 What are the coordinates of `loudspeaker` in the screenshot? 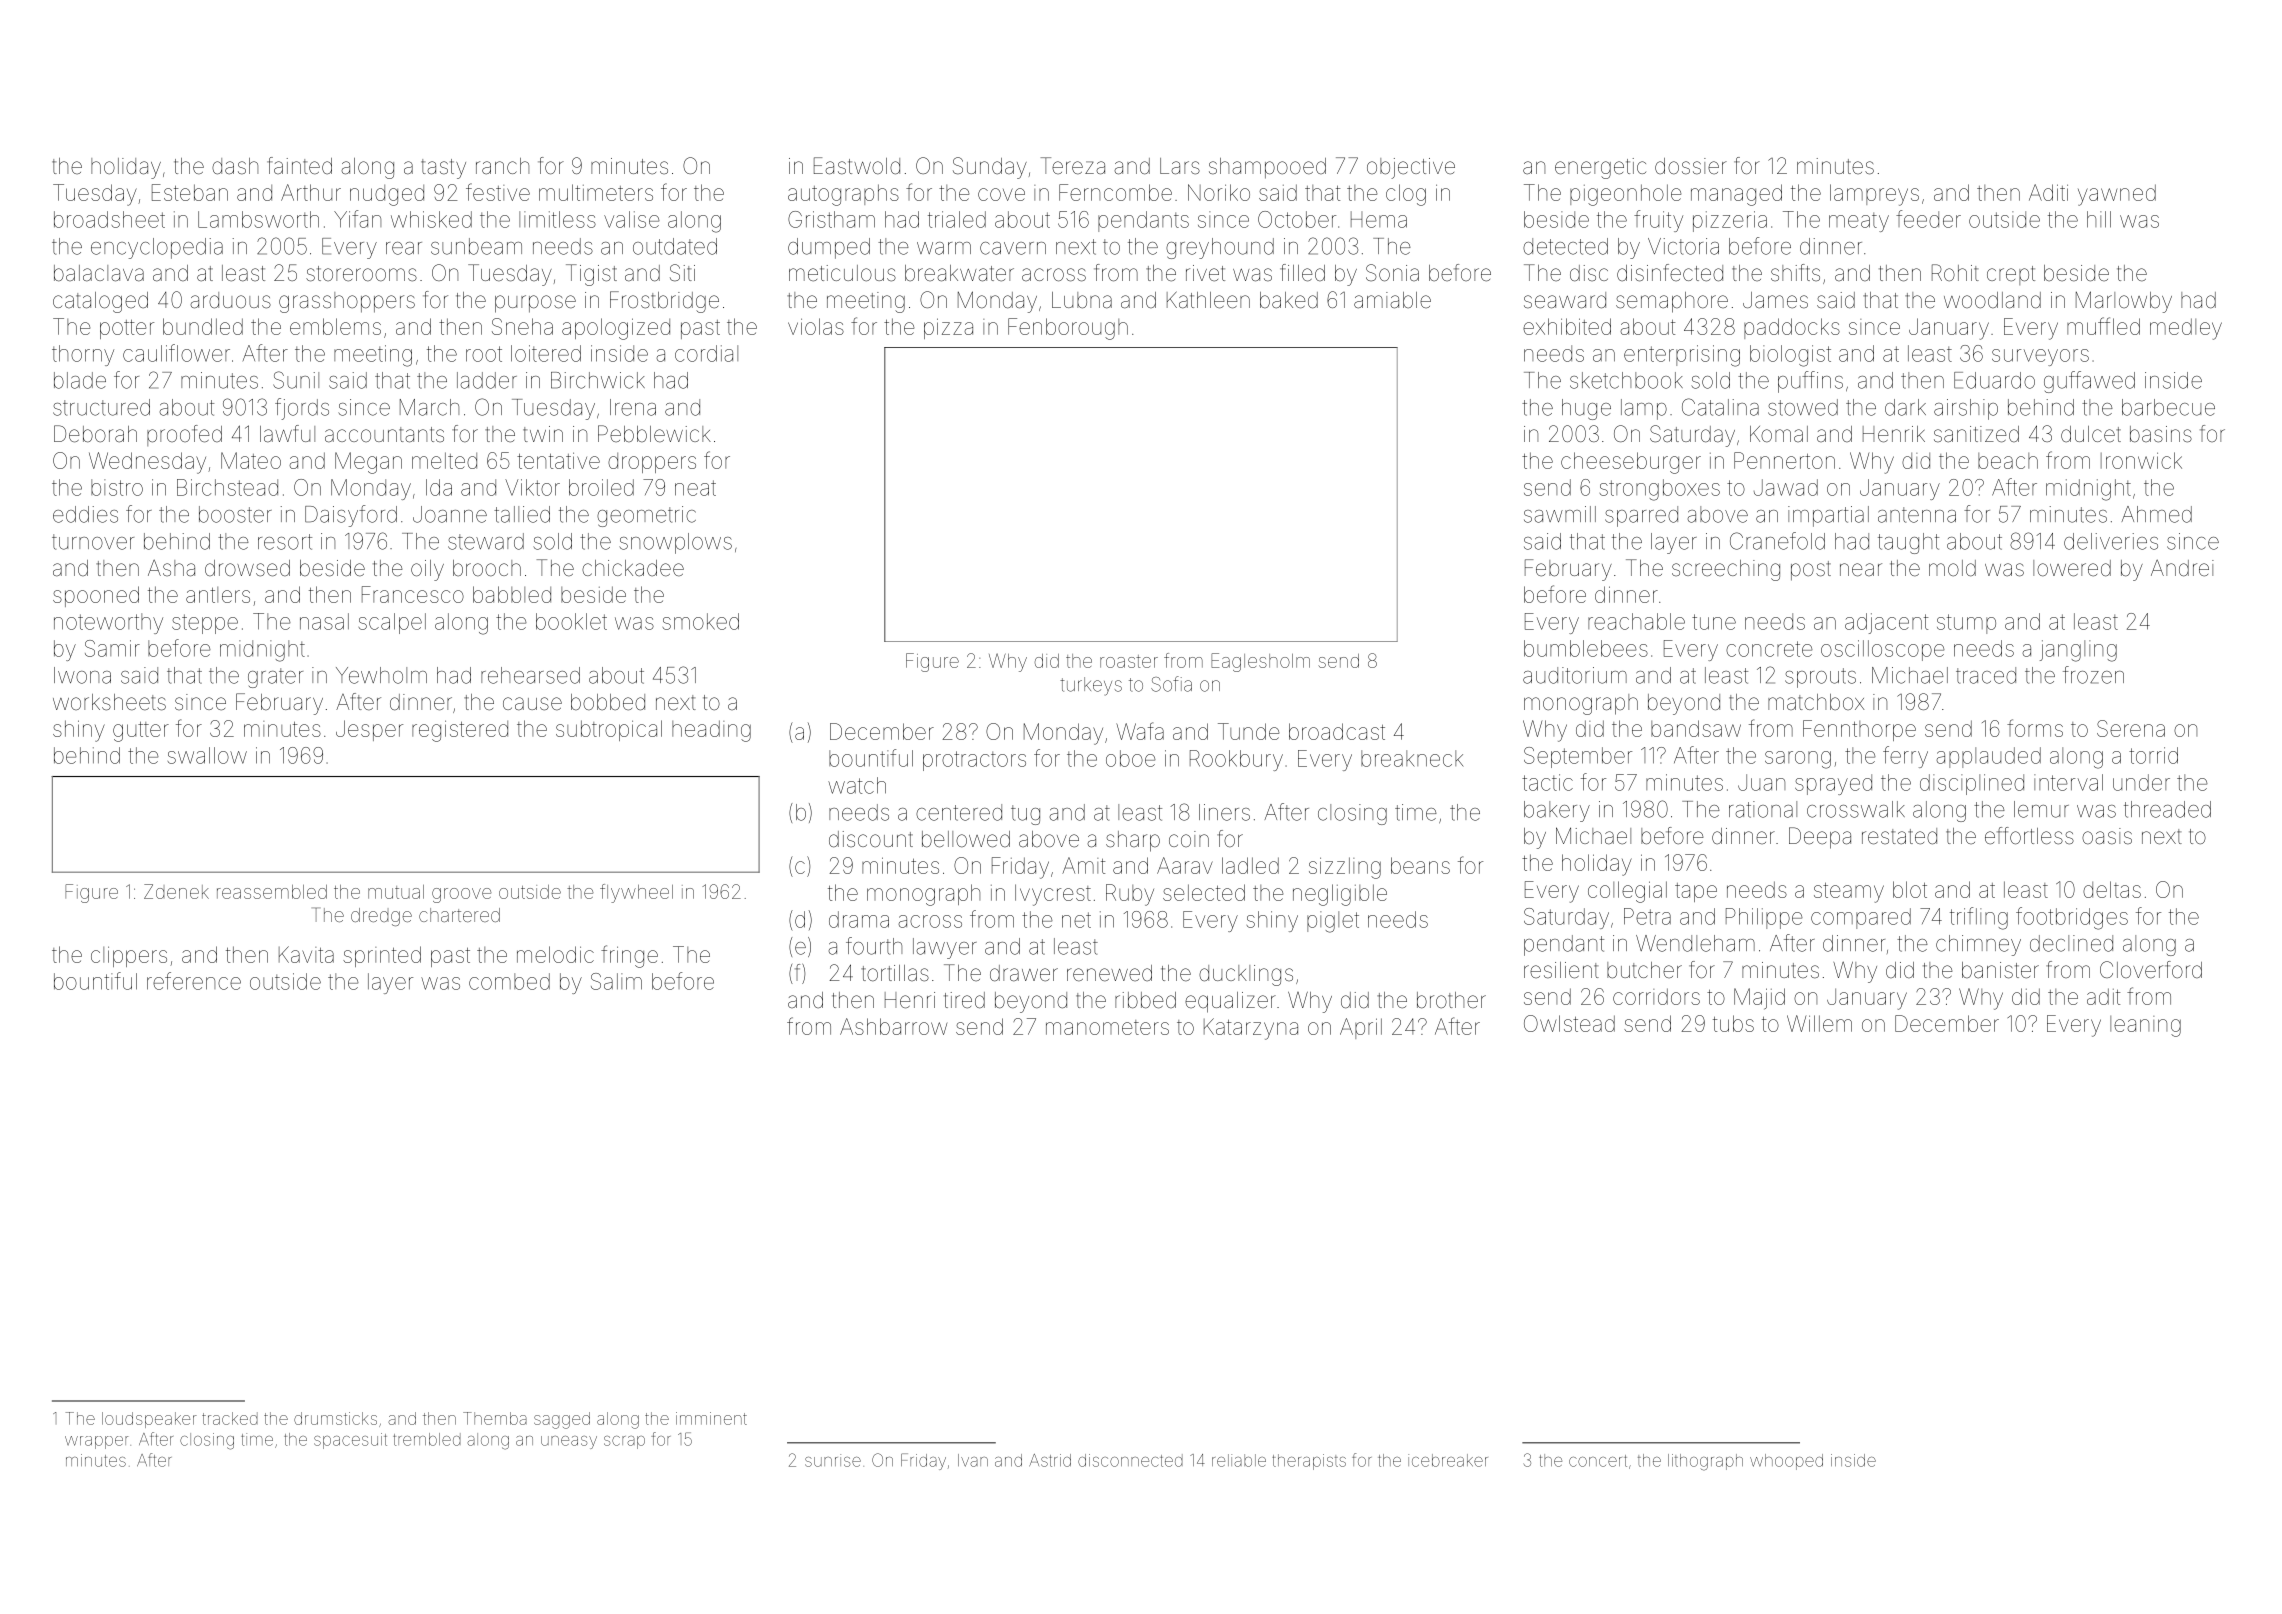 It's located at (149, 1420).
